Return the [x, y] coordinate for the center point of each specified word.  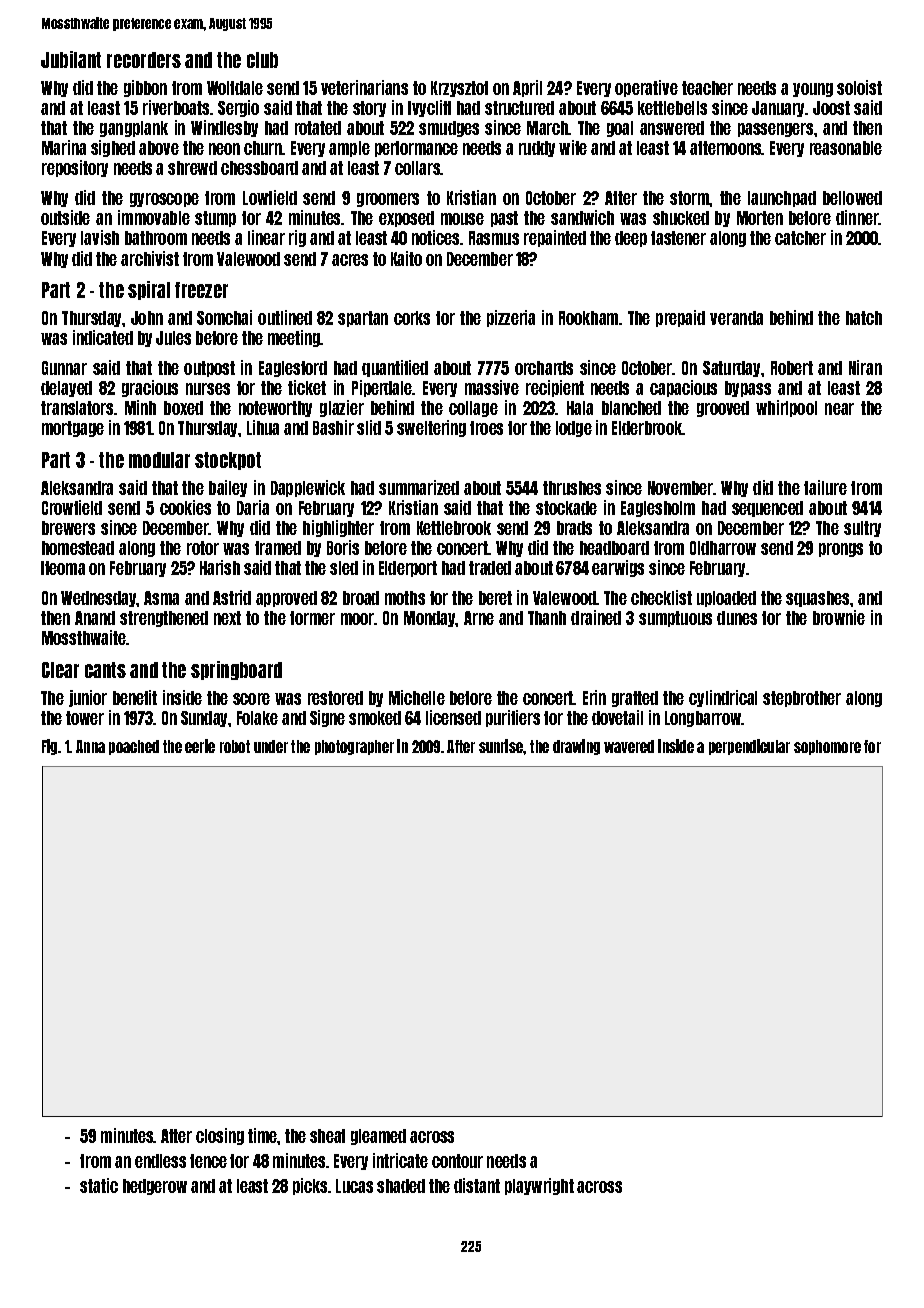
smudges [449, 129]
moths [405, 598]
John [147, 318]
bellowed [852, 198]
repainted [555, 238]
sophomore [827, 747]
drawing [576, 747]
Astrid [232, 597]
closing [220, 1136]
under [271, 746]
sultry [862, 529]
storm [690, 198]
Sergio [238, 108]
